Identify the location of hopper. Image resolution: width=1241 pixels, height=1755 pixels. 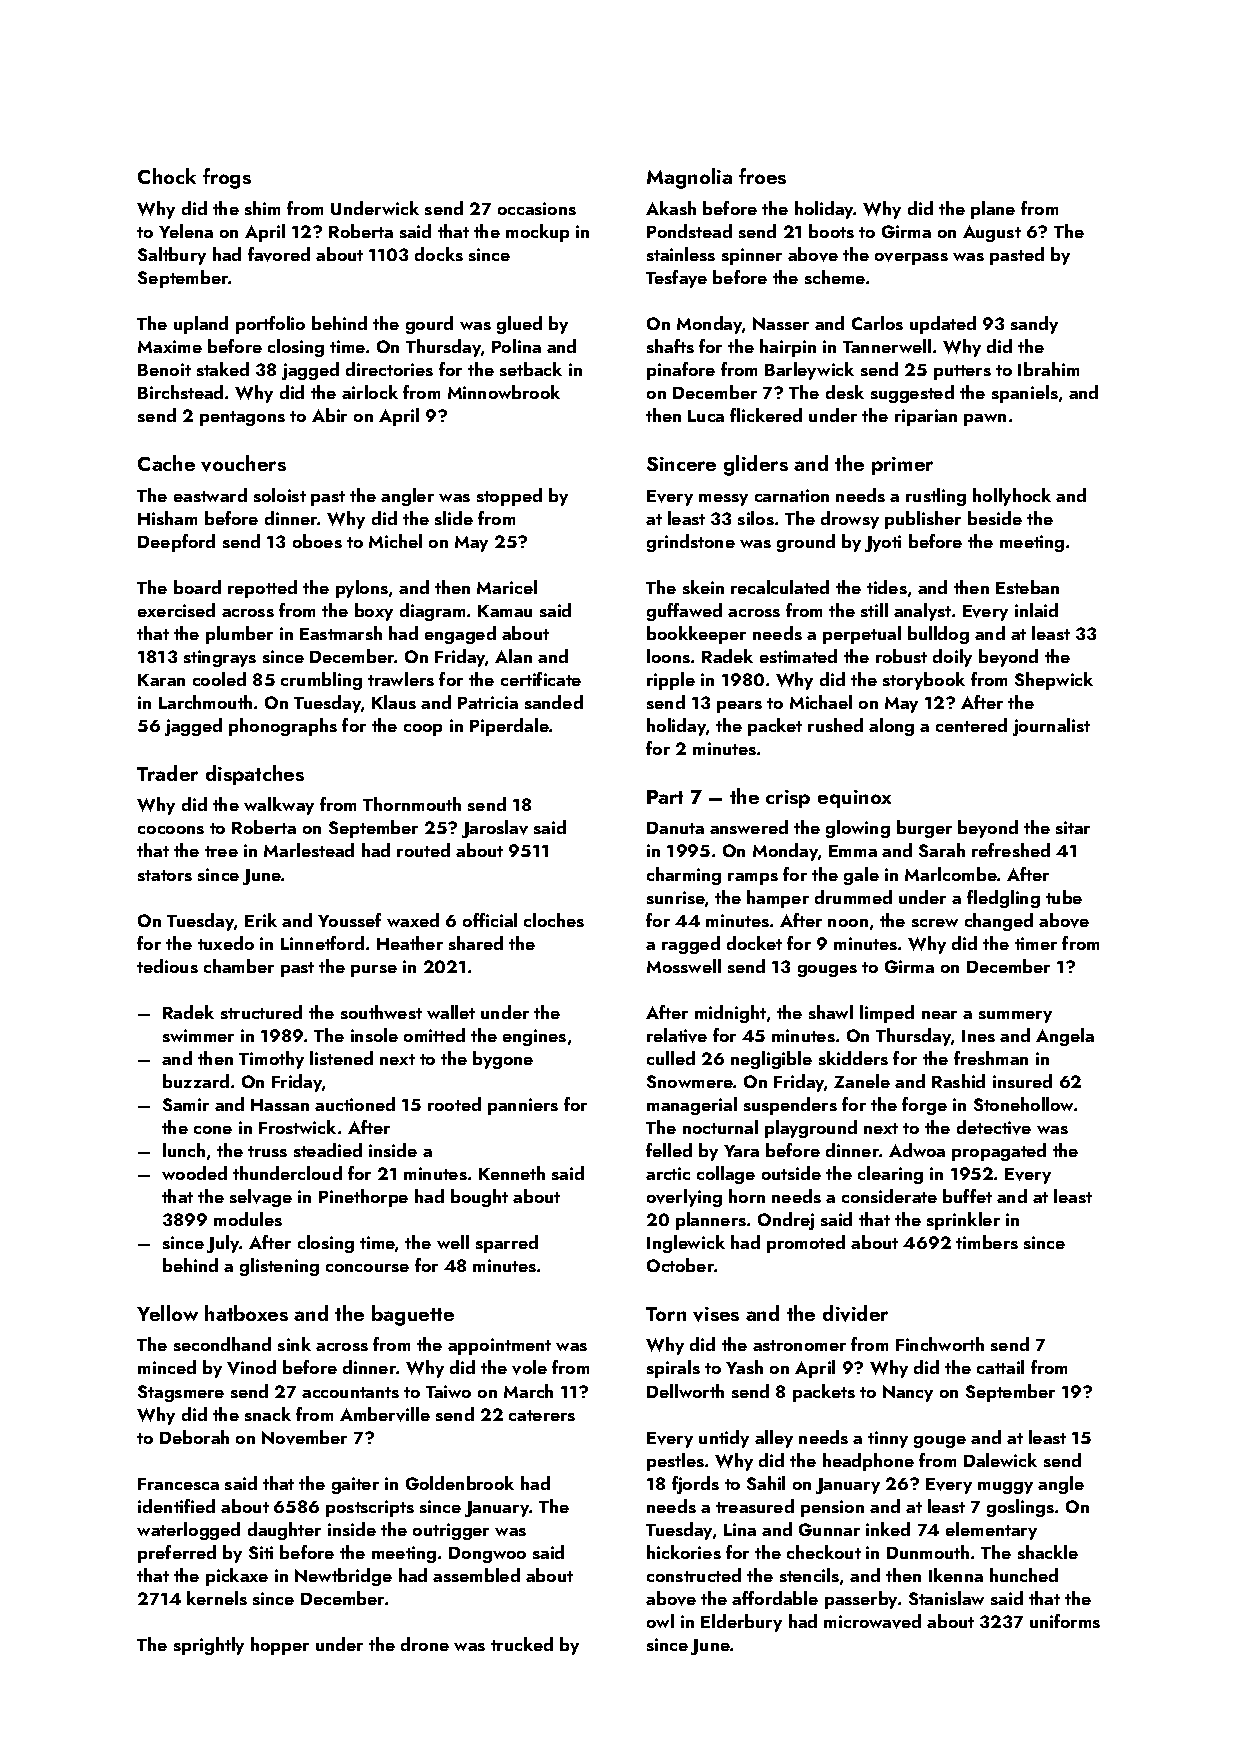
(280, 1646).
